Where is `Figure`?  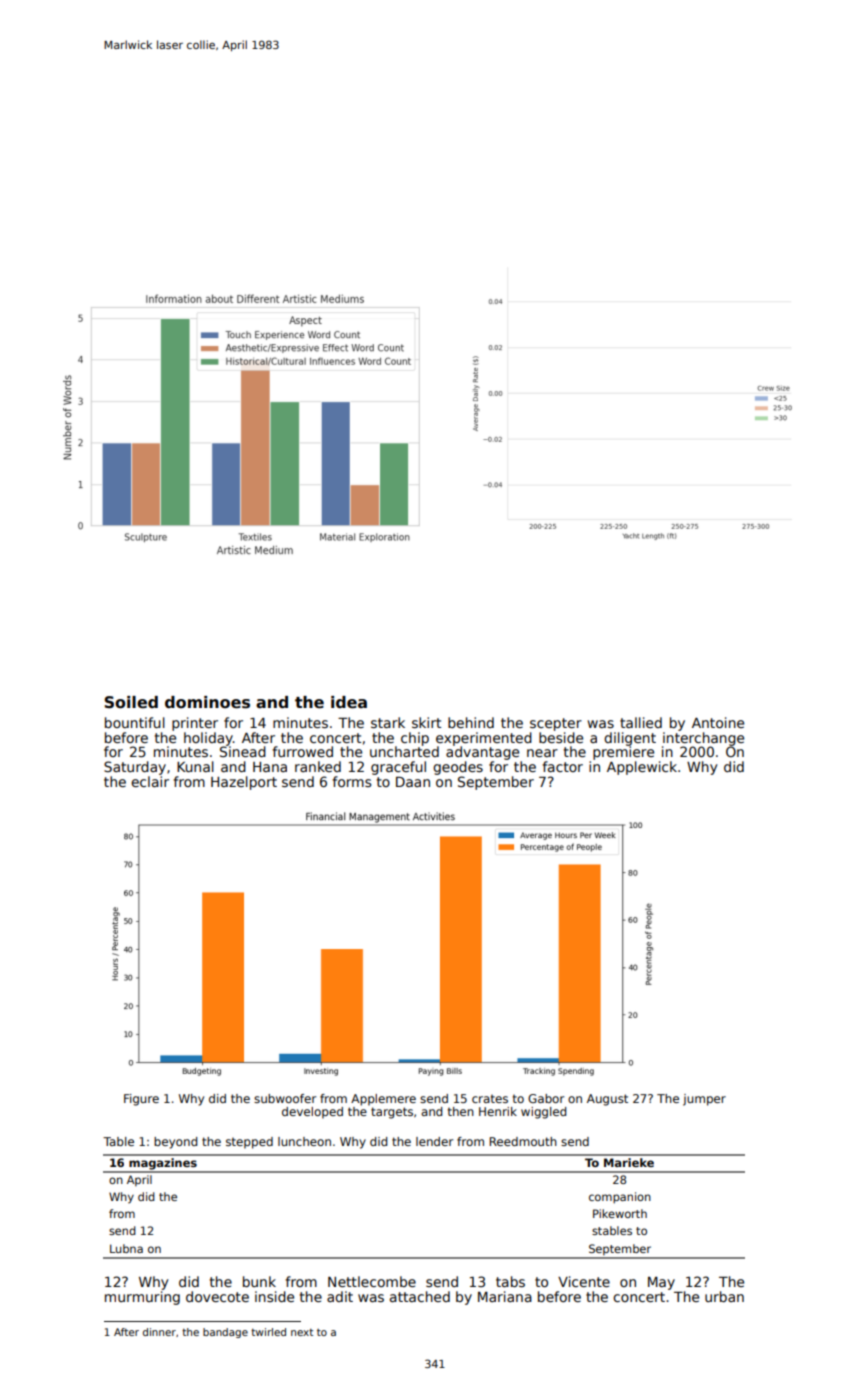
Figure is located at coordinates (141, 1100).
